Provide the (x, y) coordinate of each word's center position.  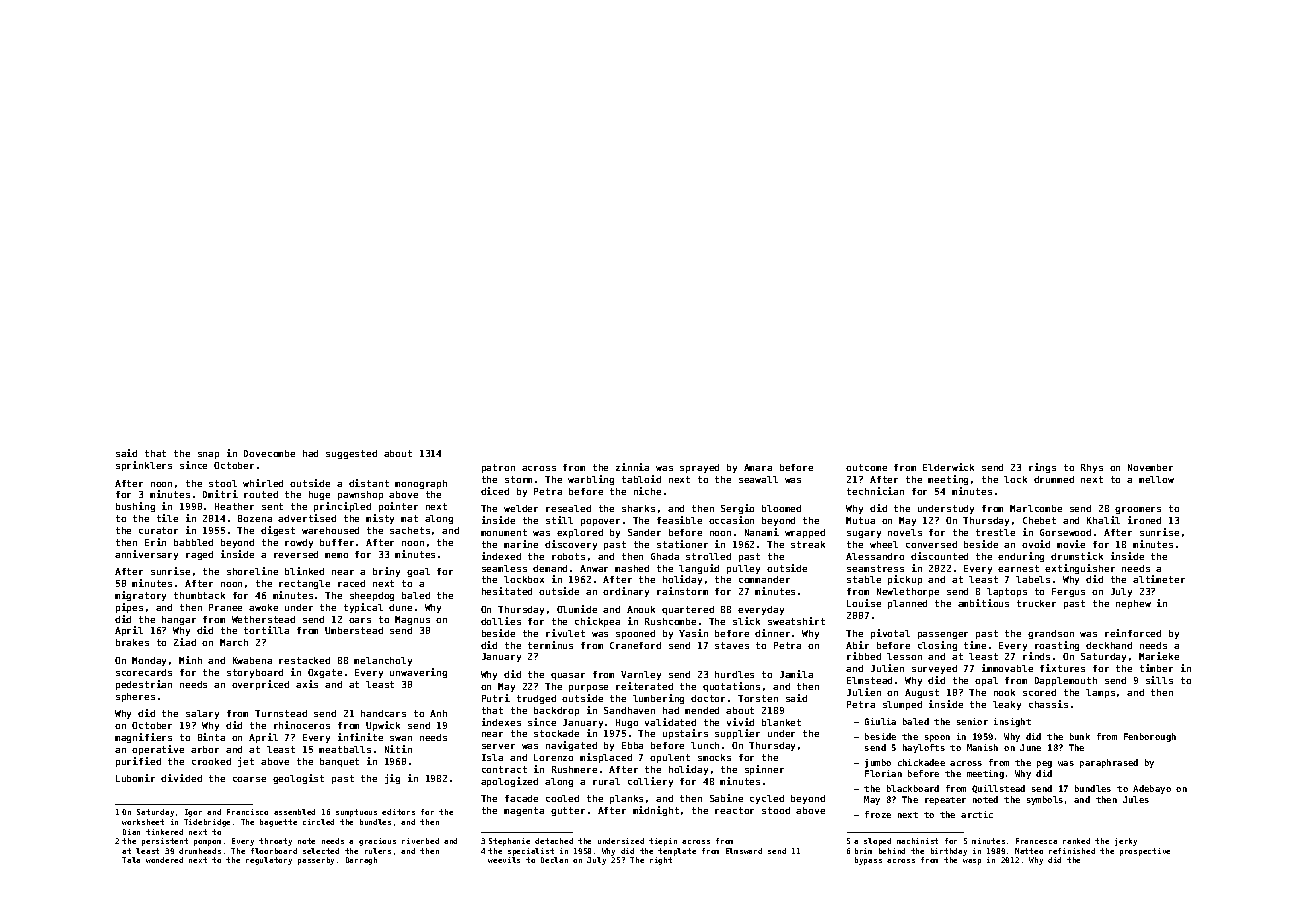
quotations (731, 687)
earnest (1018, 568)
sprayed (699, 468)
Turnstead (281, 713)
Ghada (665, 556)
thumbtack (199, 595)
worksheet (143, 822)
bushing (135, 507)
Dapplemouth (1066, 681)
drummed (1054, 479)
